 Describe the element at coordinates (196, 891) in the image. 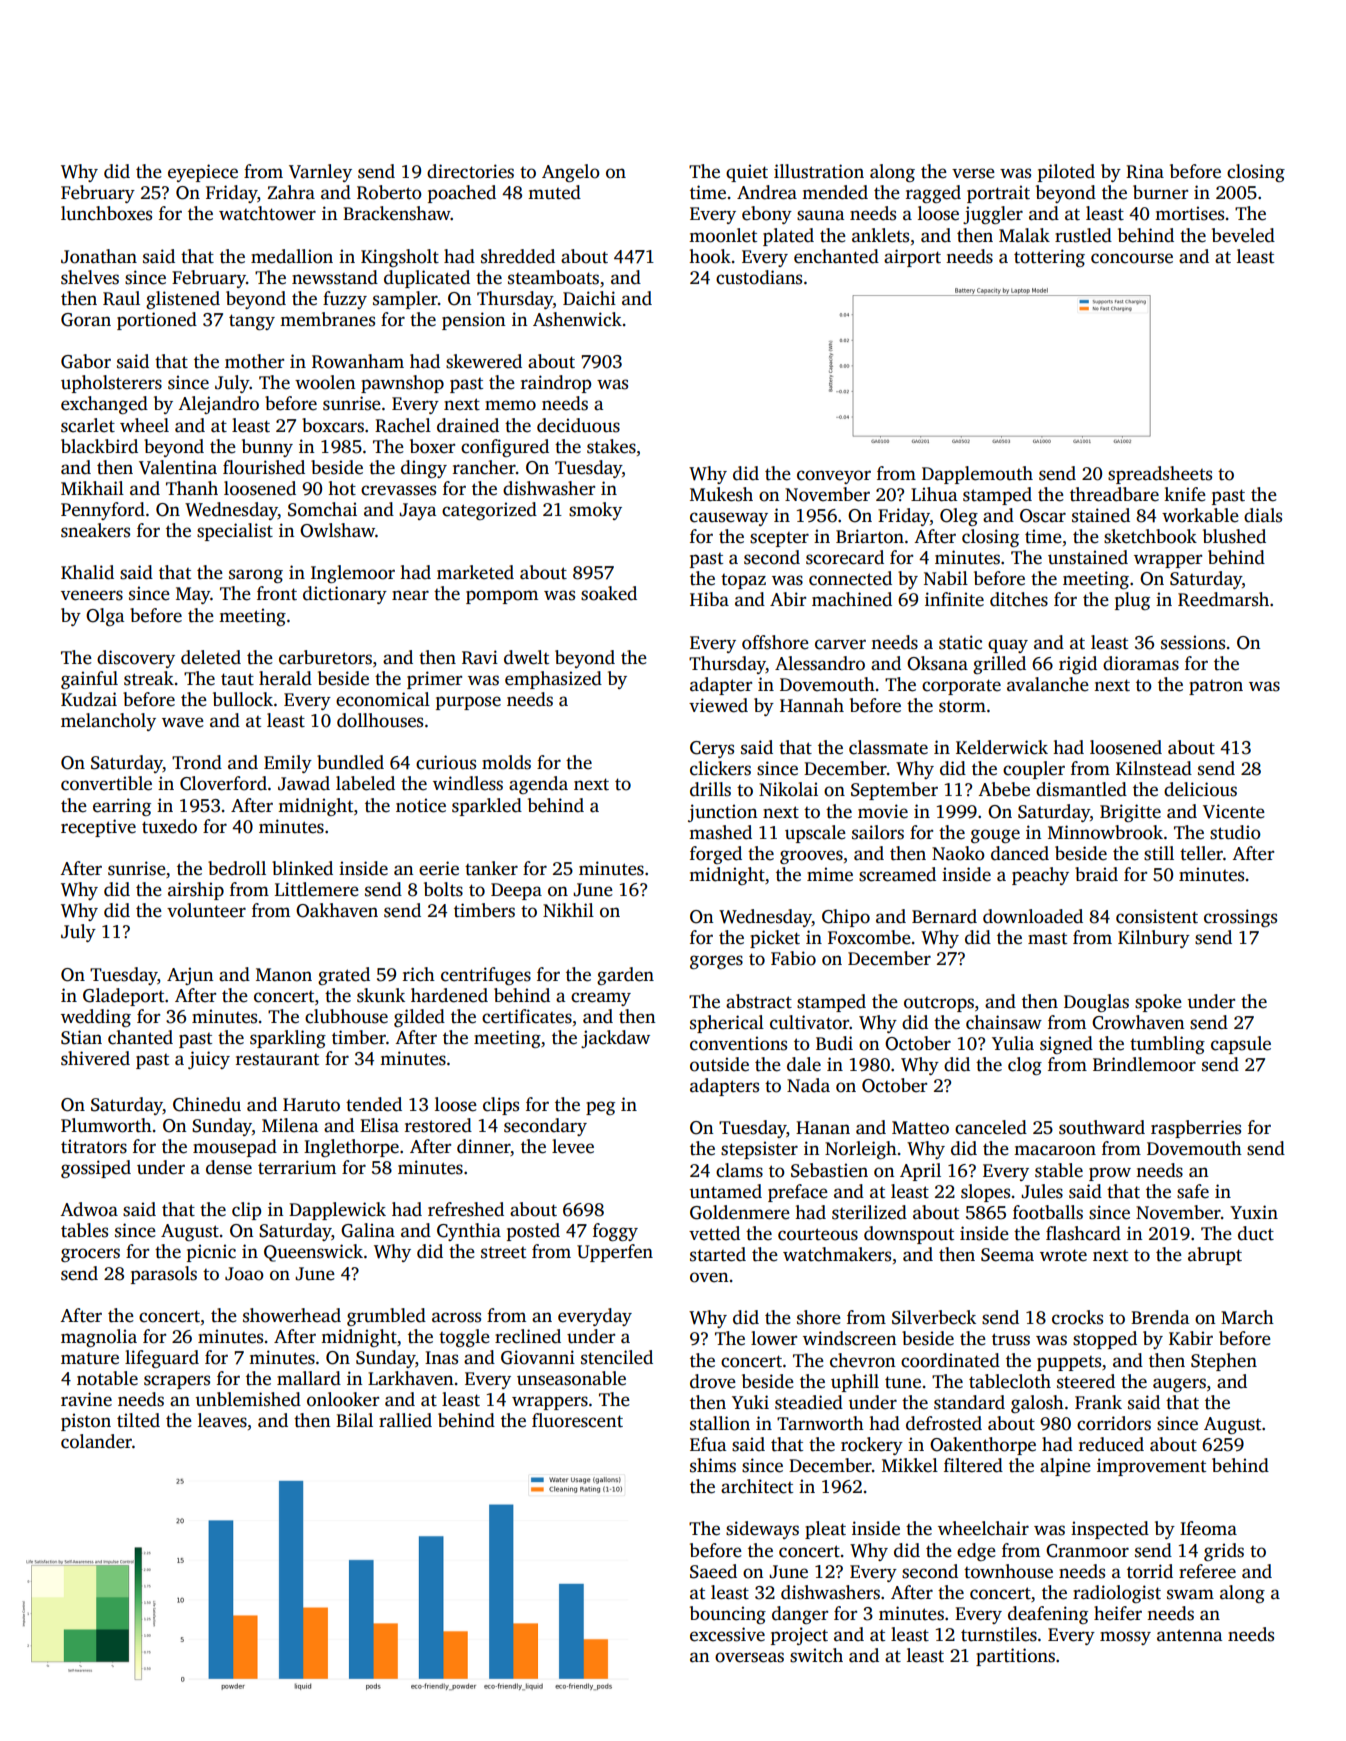

I see `airship` at that location.
